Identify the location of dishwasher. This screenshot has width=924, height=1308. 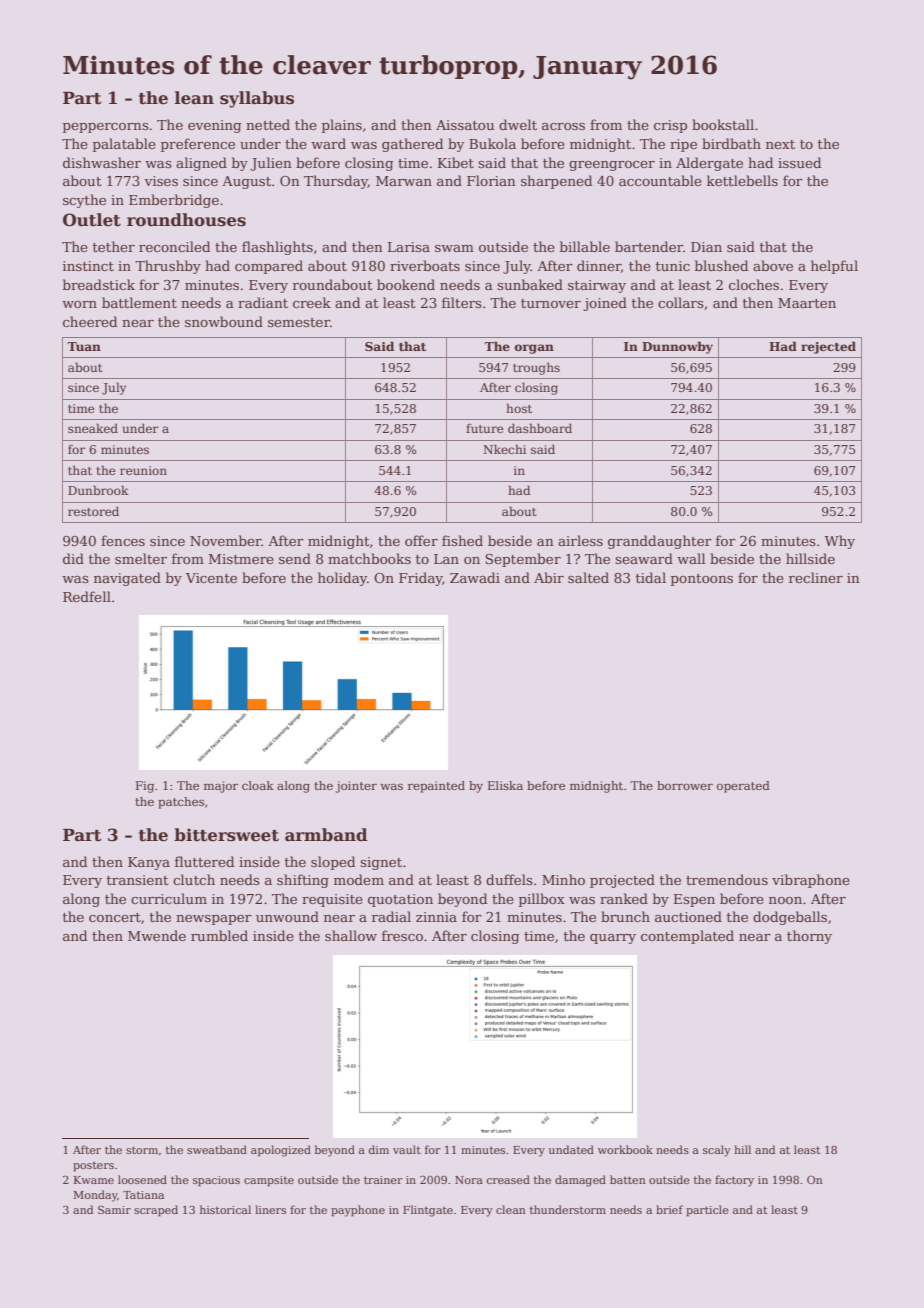
(102, 162).
